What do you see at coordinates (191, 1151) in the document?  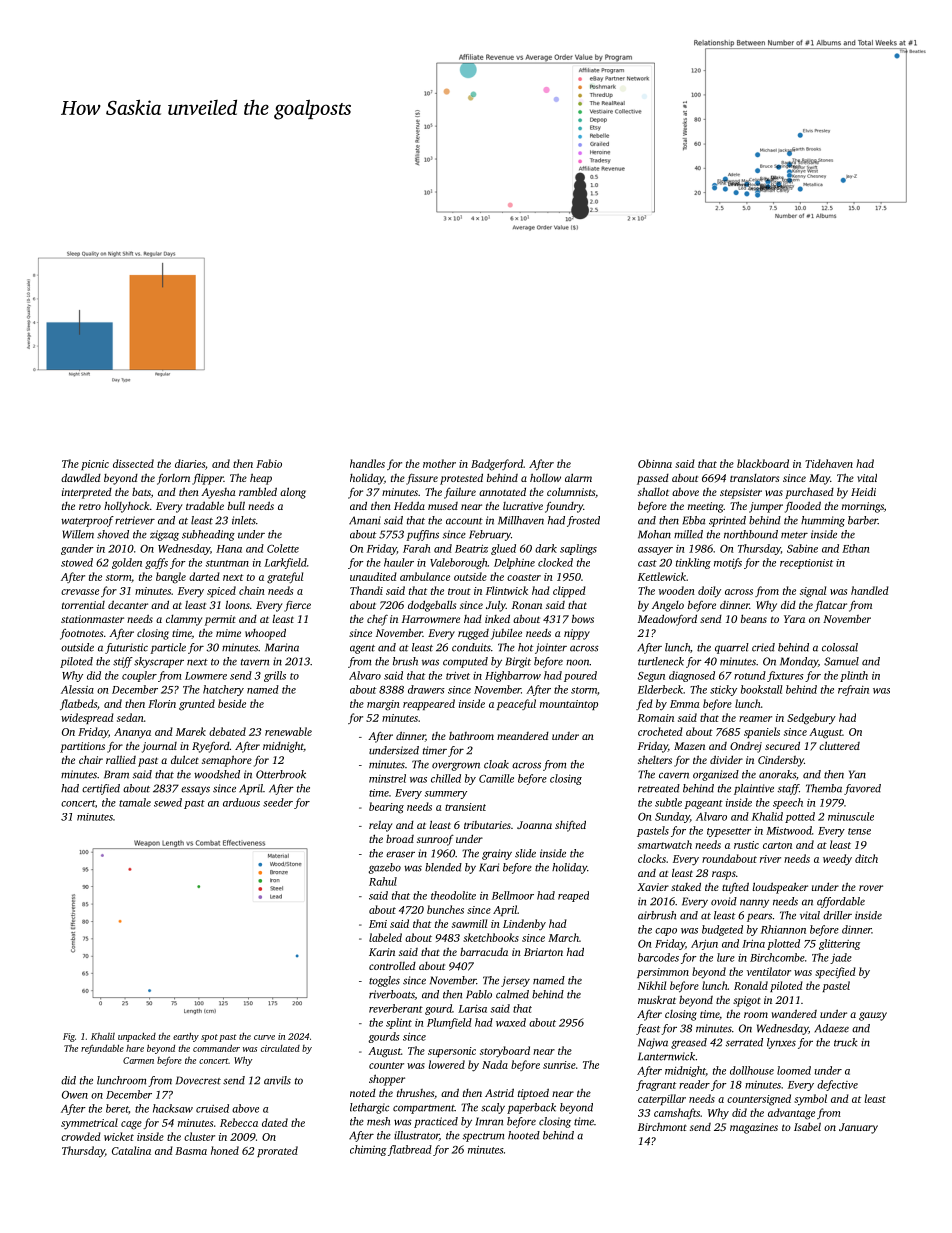 I see `Basma` at bounding box center [191, 1151].
